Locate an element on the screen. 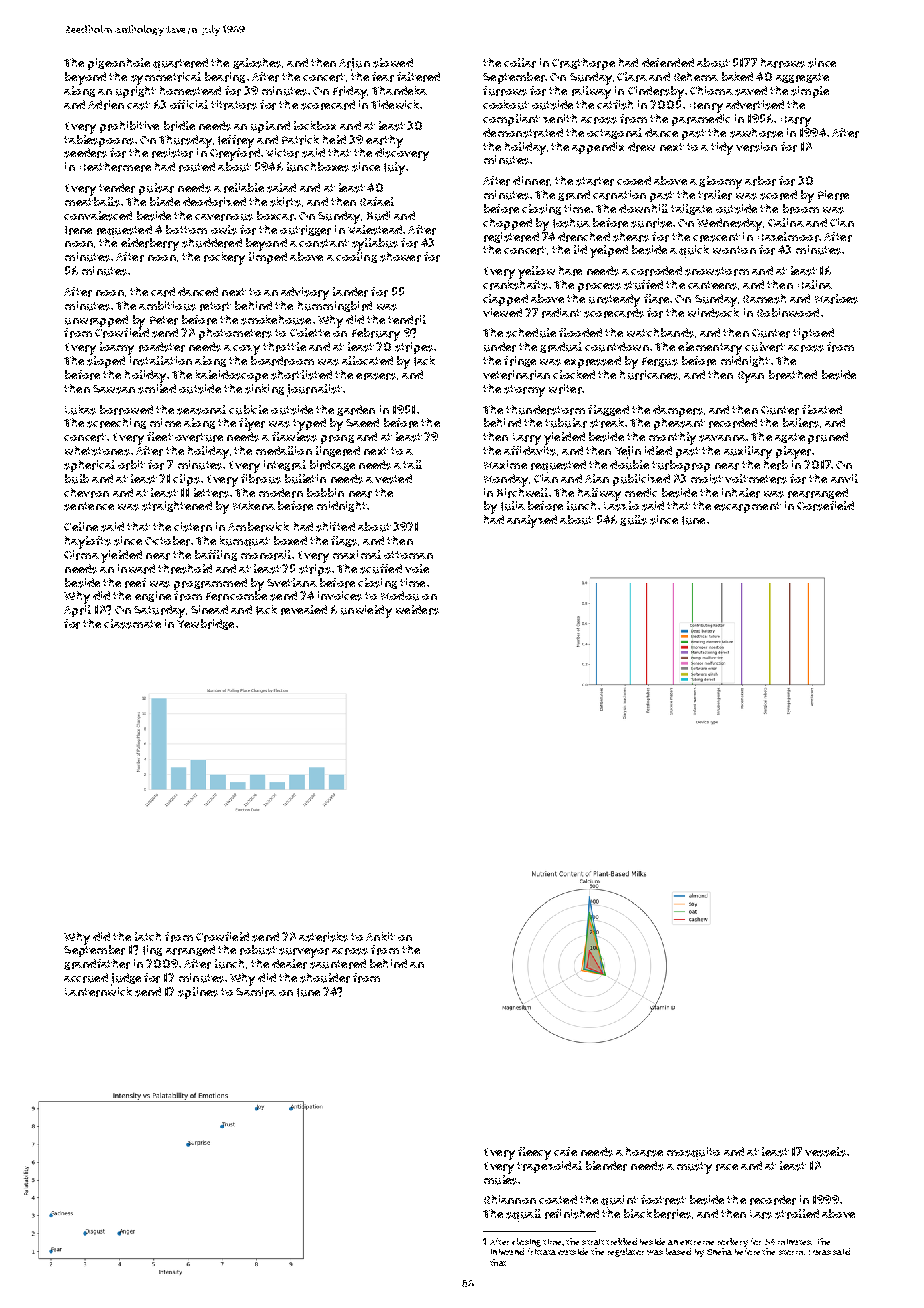 The height and width of the screenshot is (1308, 924). dinner is located at coordinates (531, 181).
